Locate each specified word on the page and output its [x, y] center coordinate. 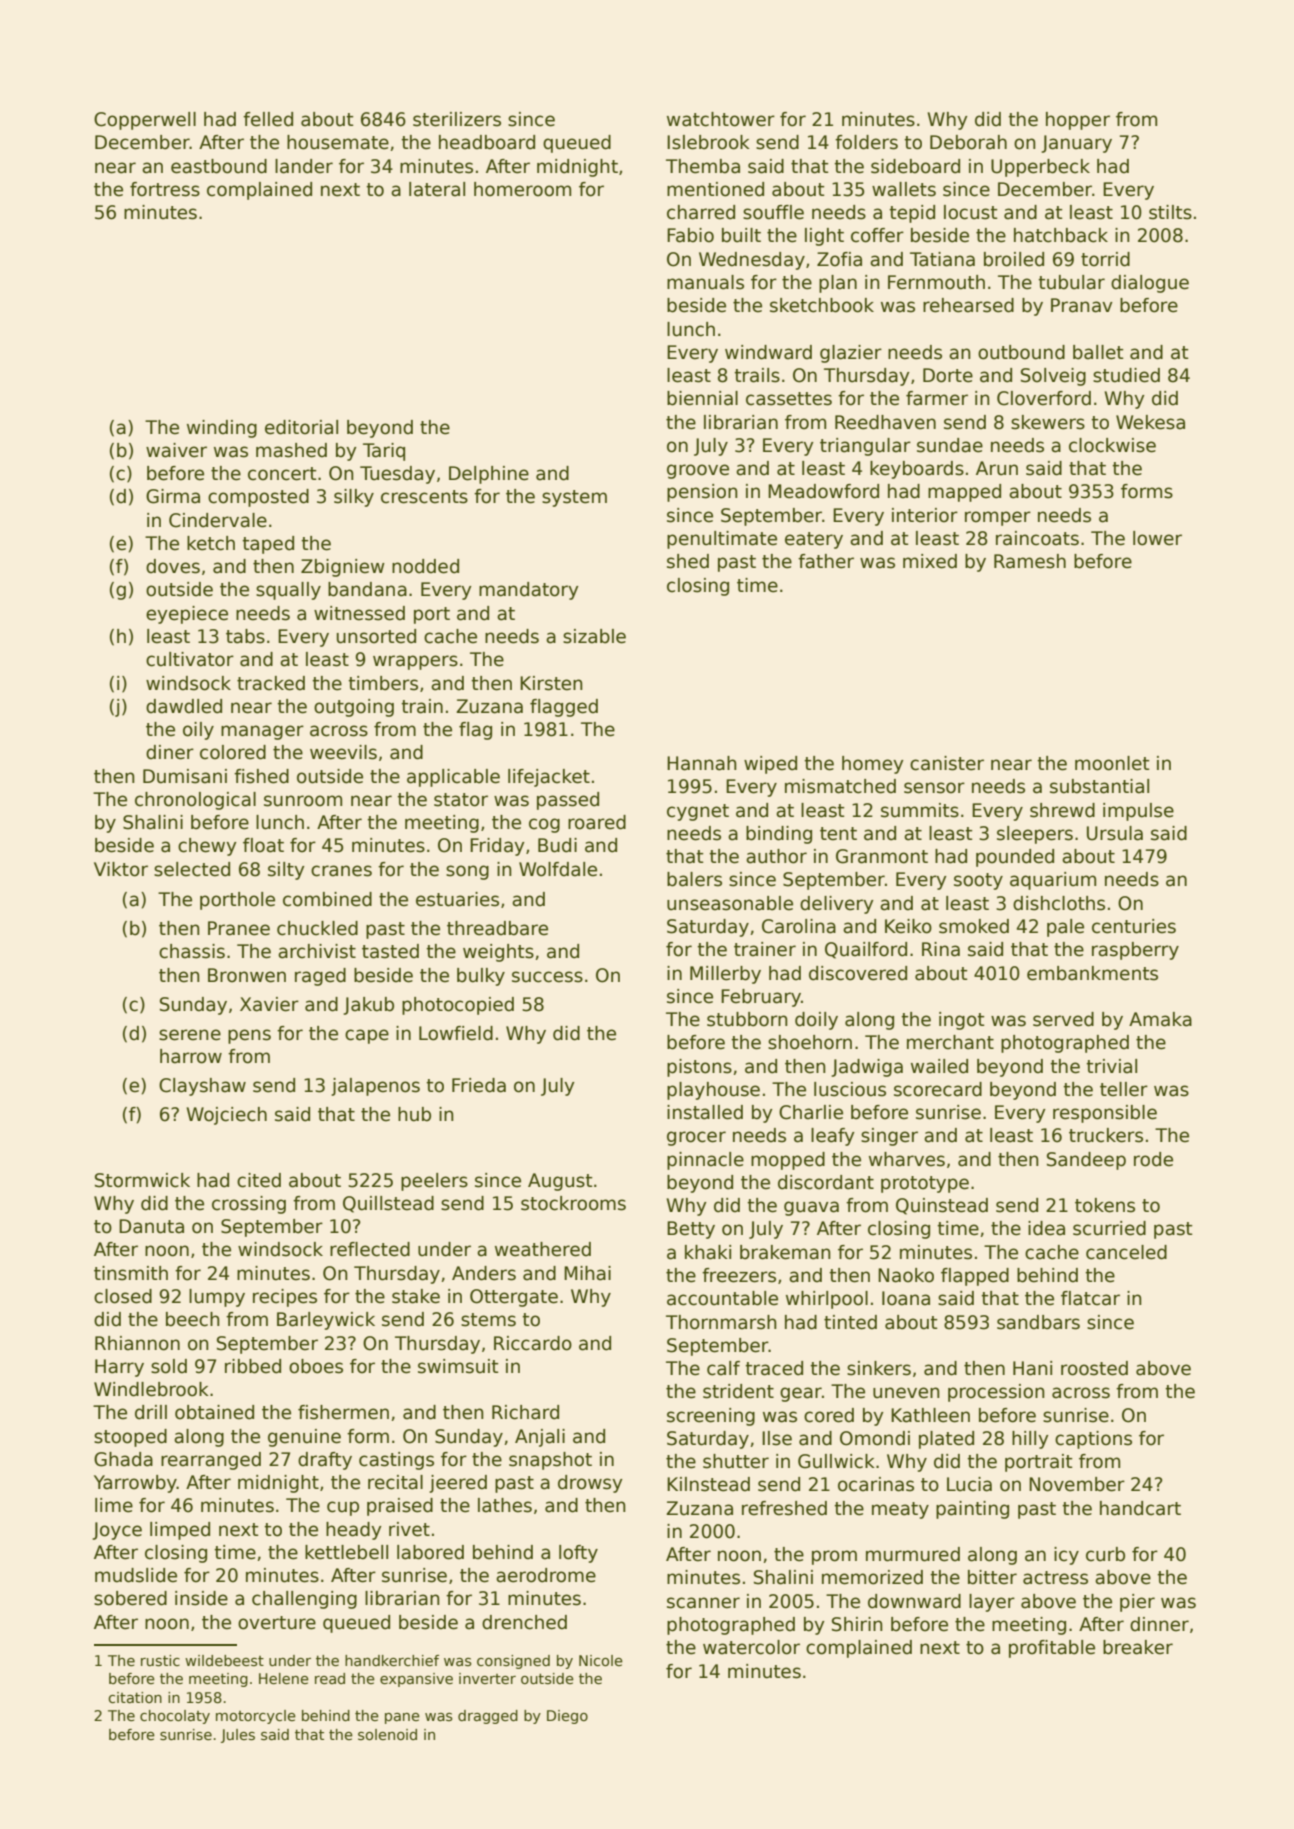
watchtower [721, 119]
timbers [383, 683]
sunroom [303, 801]
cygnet [698, 812]
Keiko [908, 926]
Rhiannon [137, 1343]
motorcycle [256, 1717]
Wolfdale [558, 869]
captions [1093, 1440]
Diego [567, 1717]
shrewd [1062, 810]
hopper [1078, 121]
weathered [543, 1249]
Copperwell [145, 121]
